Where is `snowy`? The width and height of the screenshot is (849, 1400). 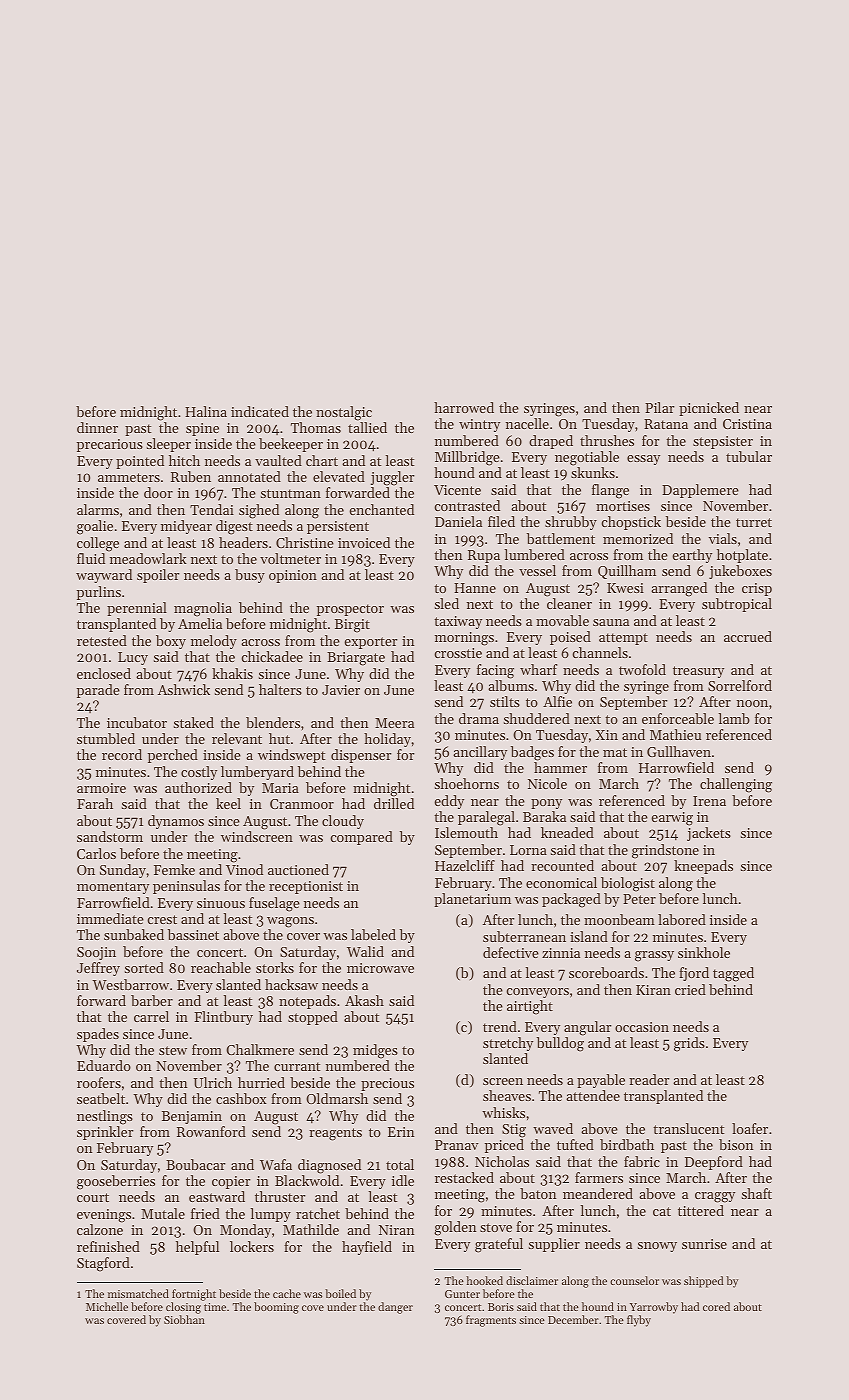 snowy is located at coordinates (657, 1247).
